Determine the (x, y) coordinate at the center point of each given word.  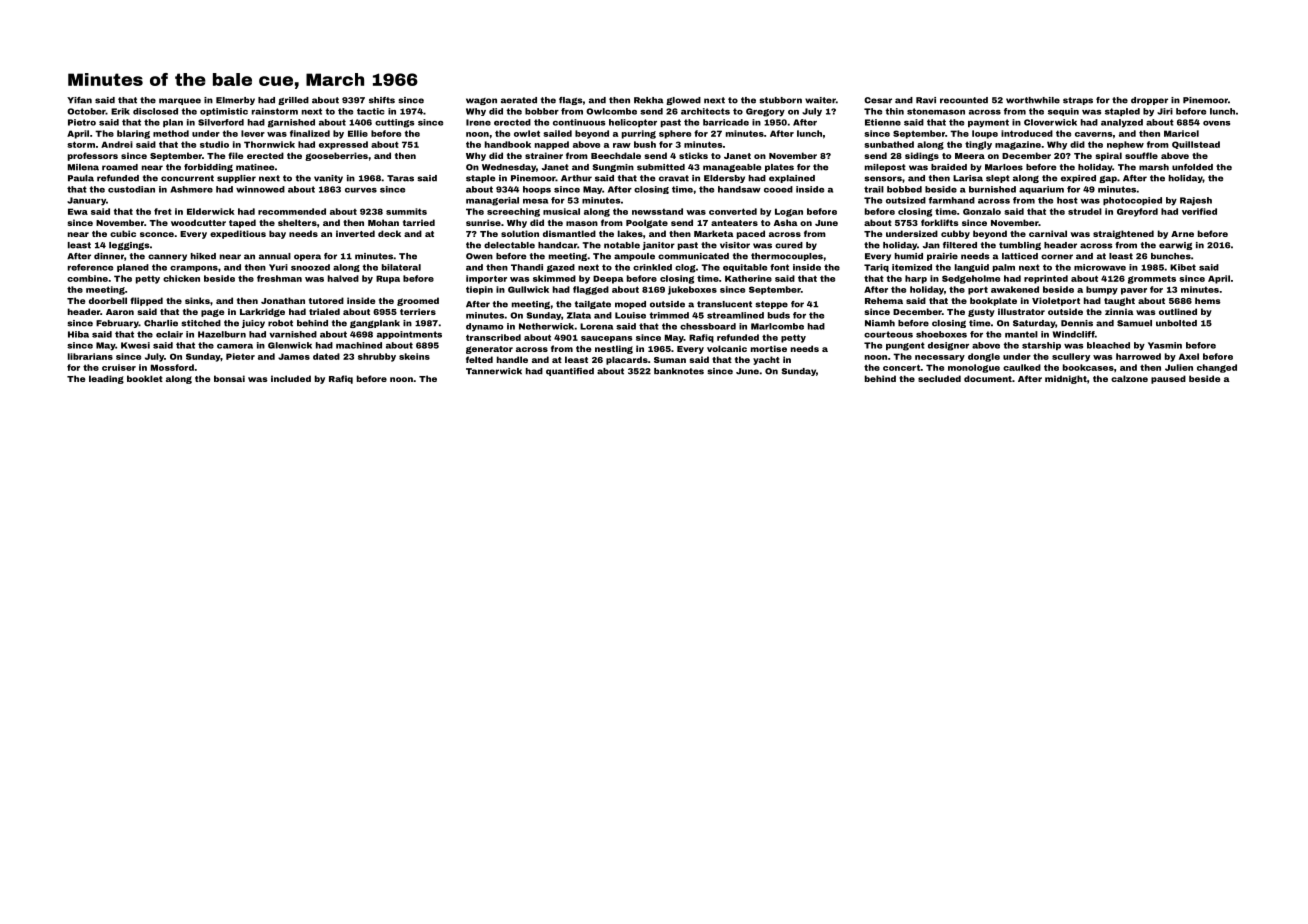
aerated (519, 100)
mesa (535, 201)
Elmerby (235, 101)
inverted (355, 233)
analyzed (1122, 123)
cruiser (119, 367)
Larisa (968, 178)
